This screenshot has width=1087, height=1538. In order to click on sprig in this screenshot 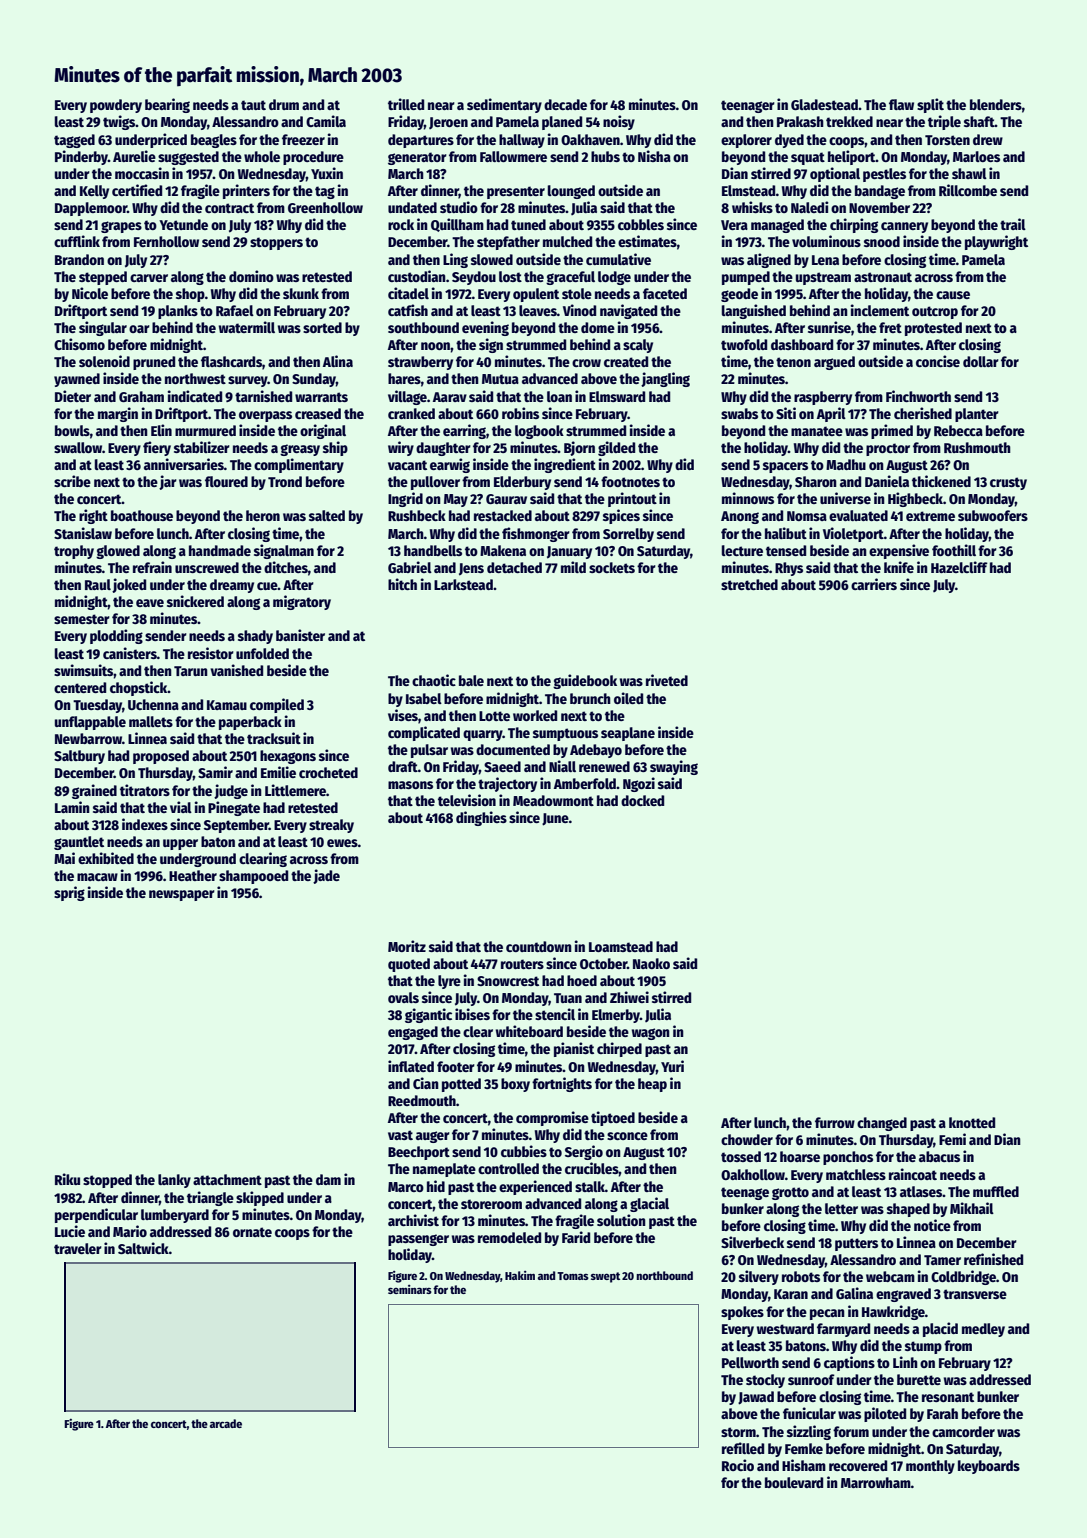, I will do `click(69, 893)`.
